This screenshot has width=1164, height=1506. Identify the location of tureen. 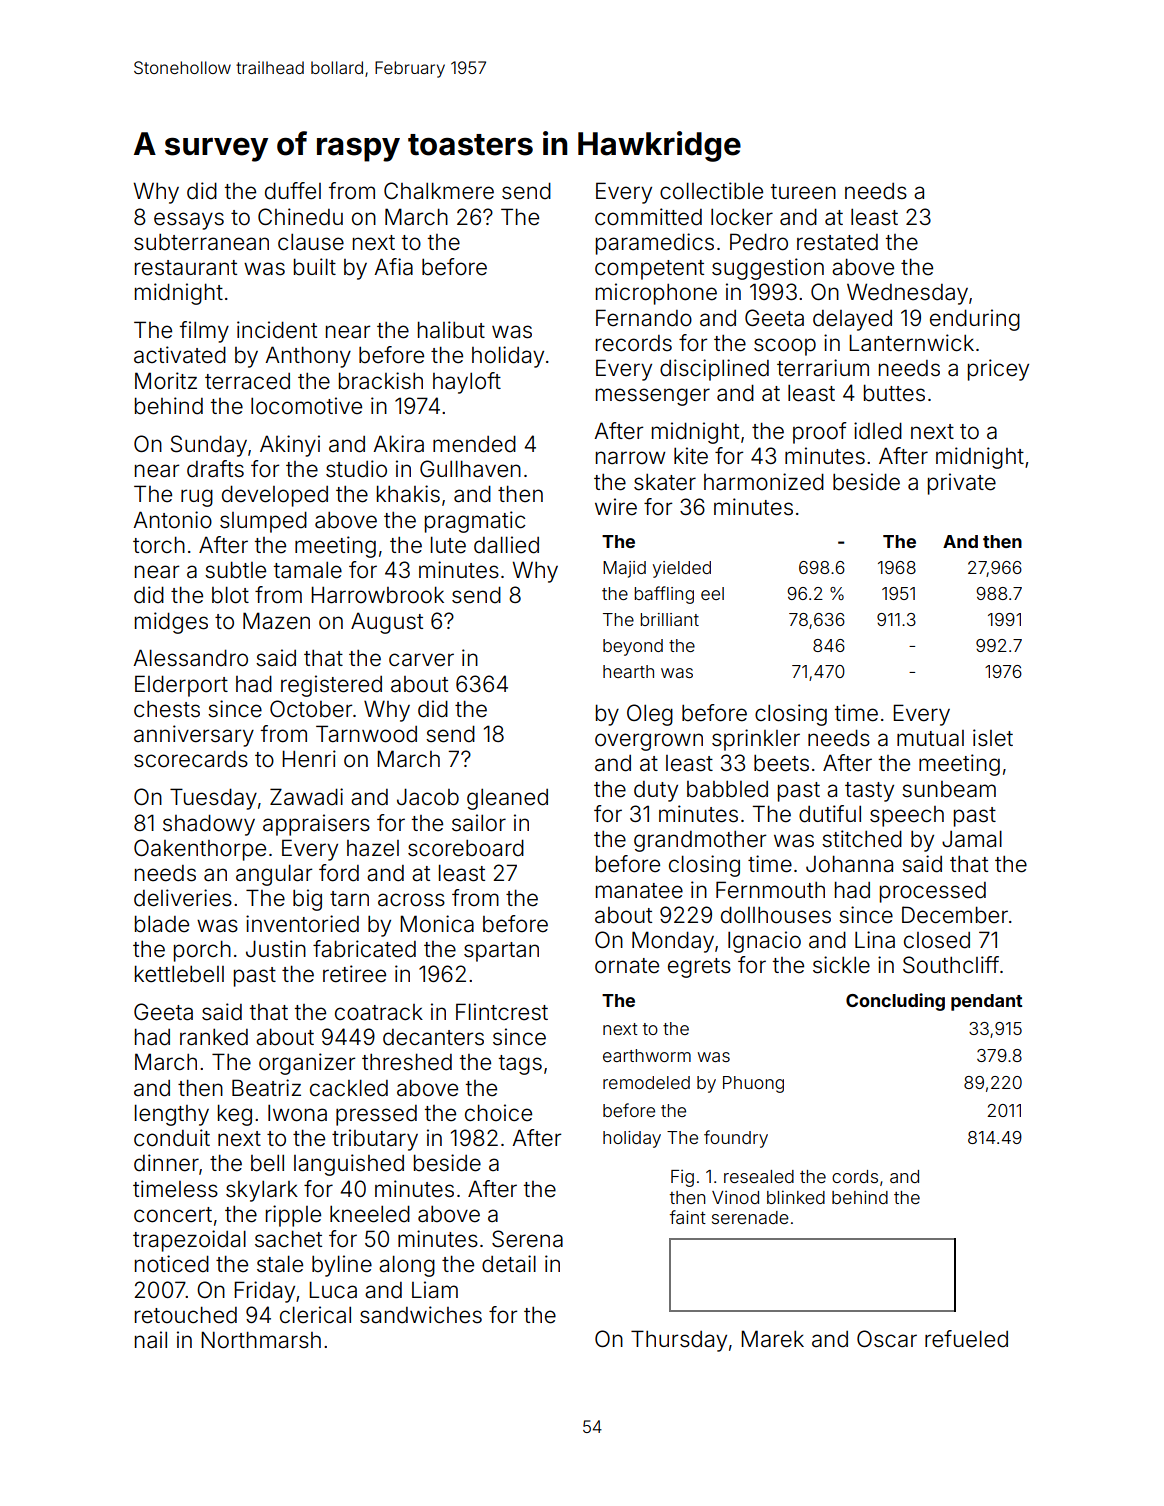
(803, 192).
